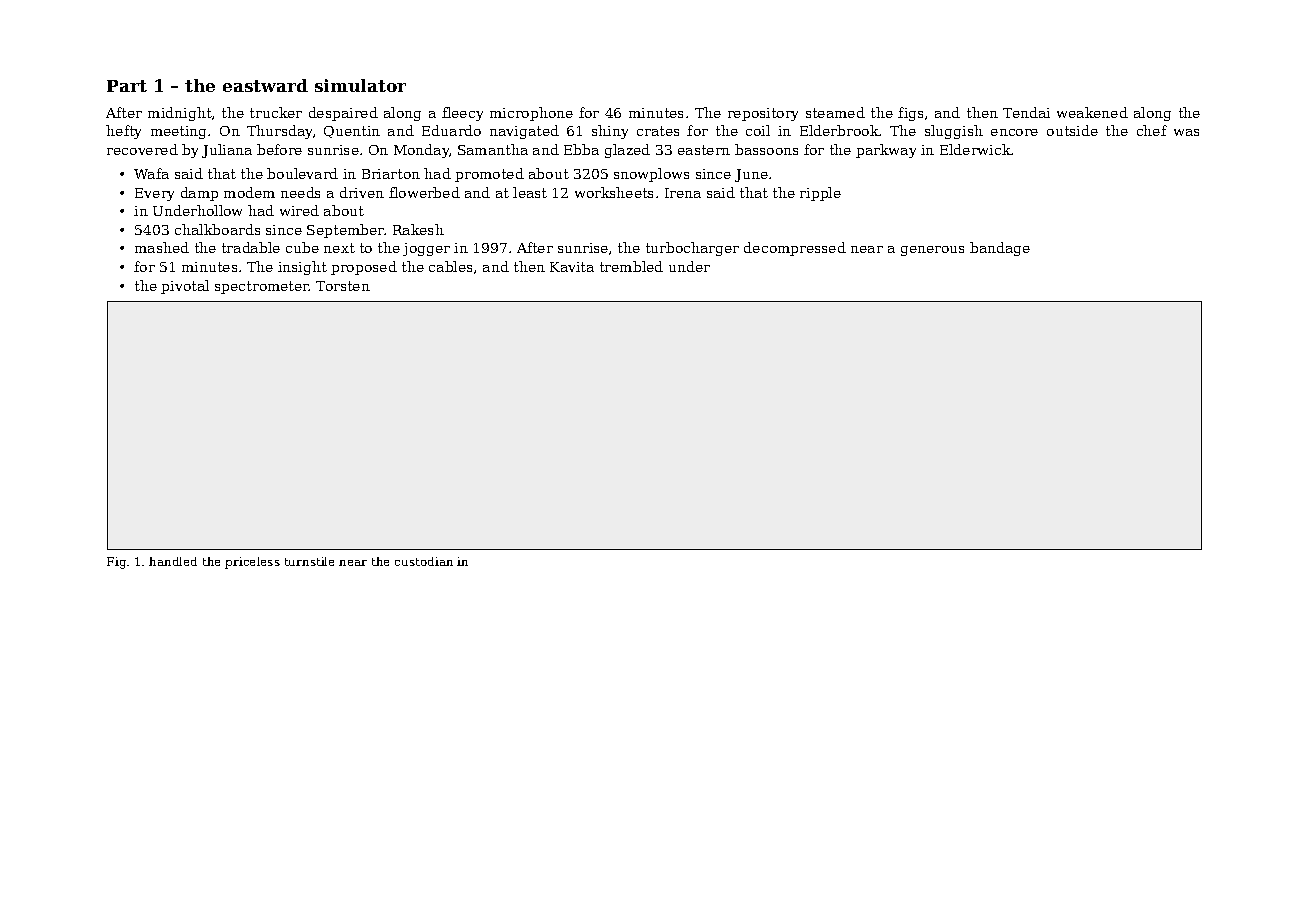  Describe the element at coordinates (127, 86) in the screenshot. I see `Part` at that location.
